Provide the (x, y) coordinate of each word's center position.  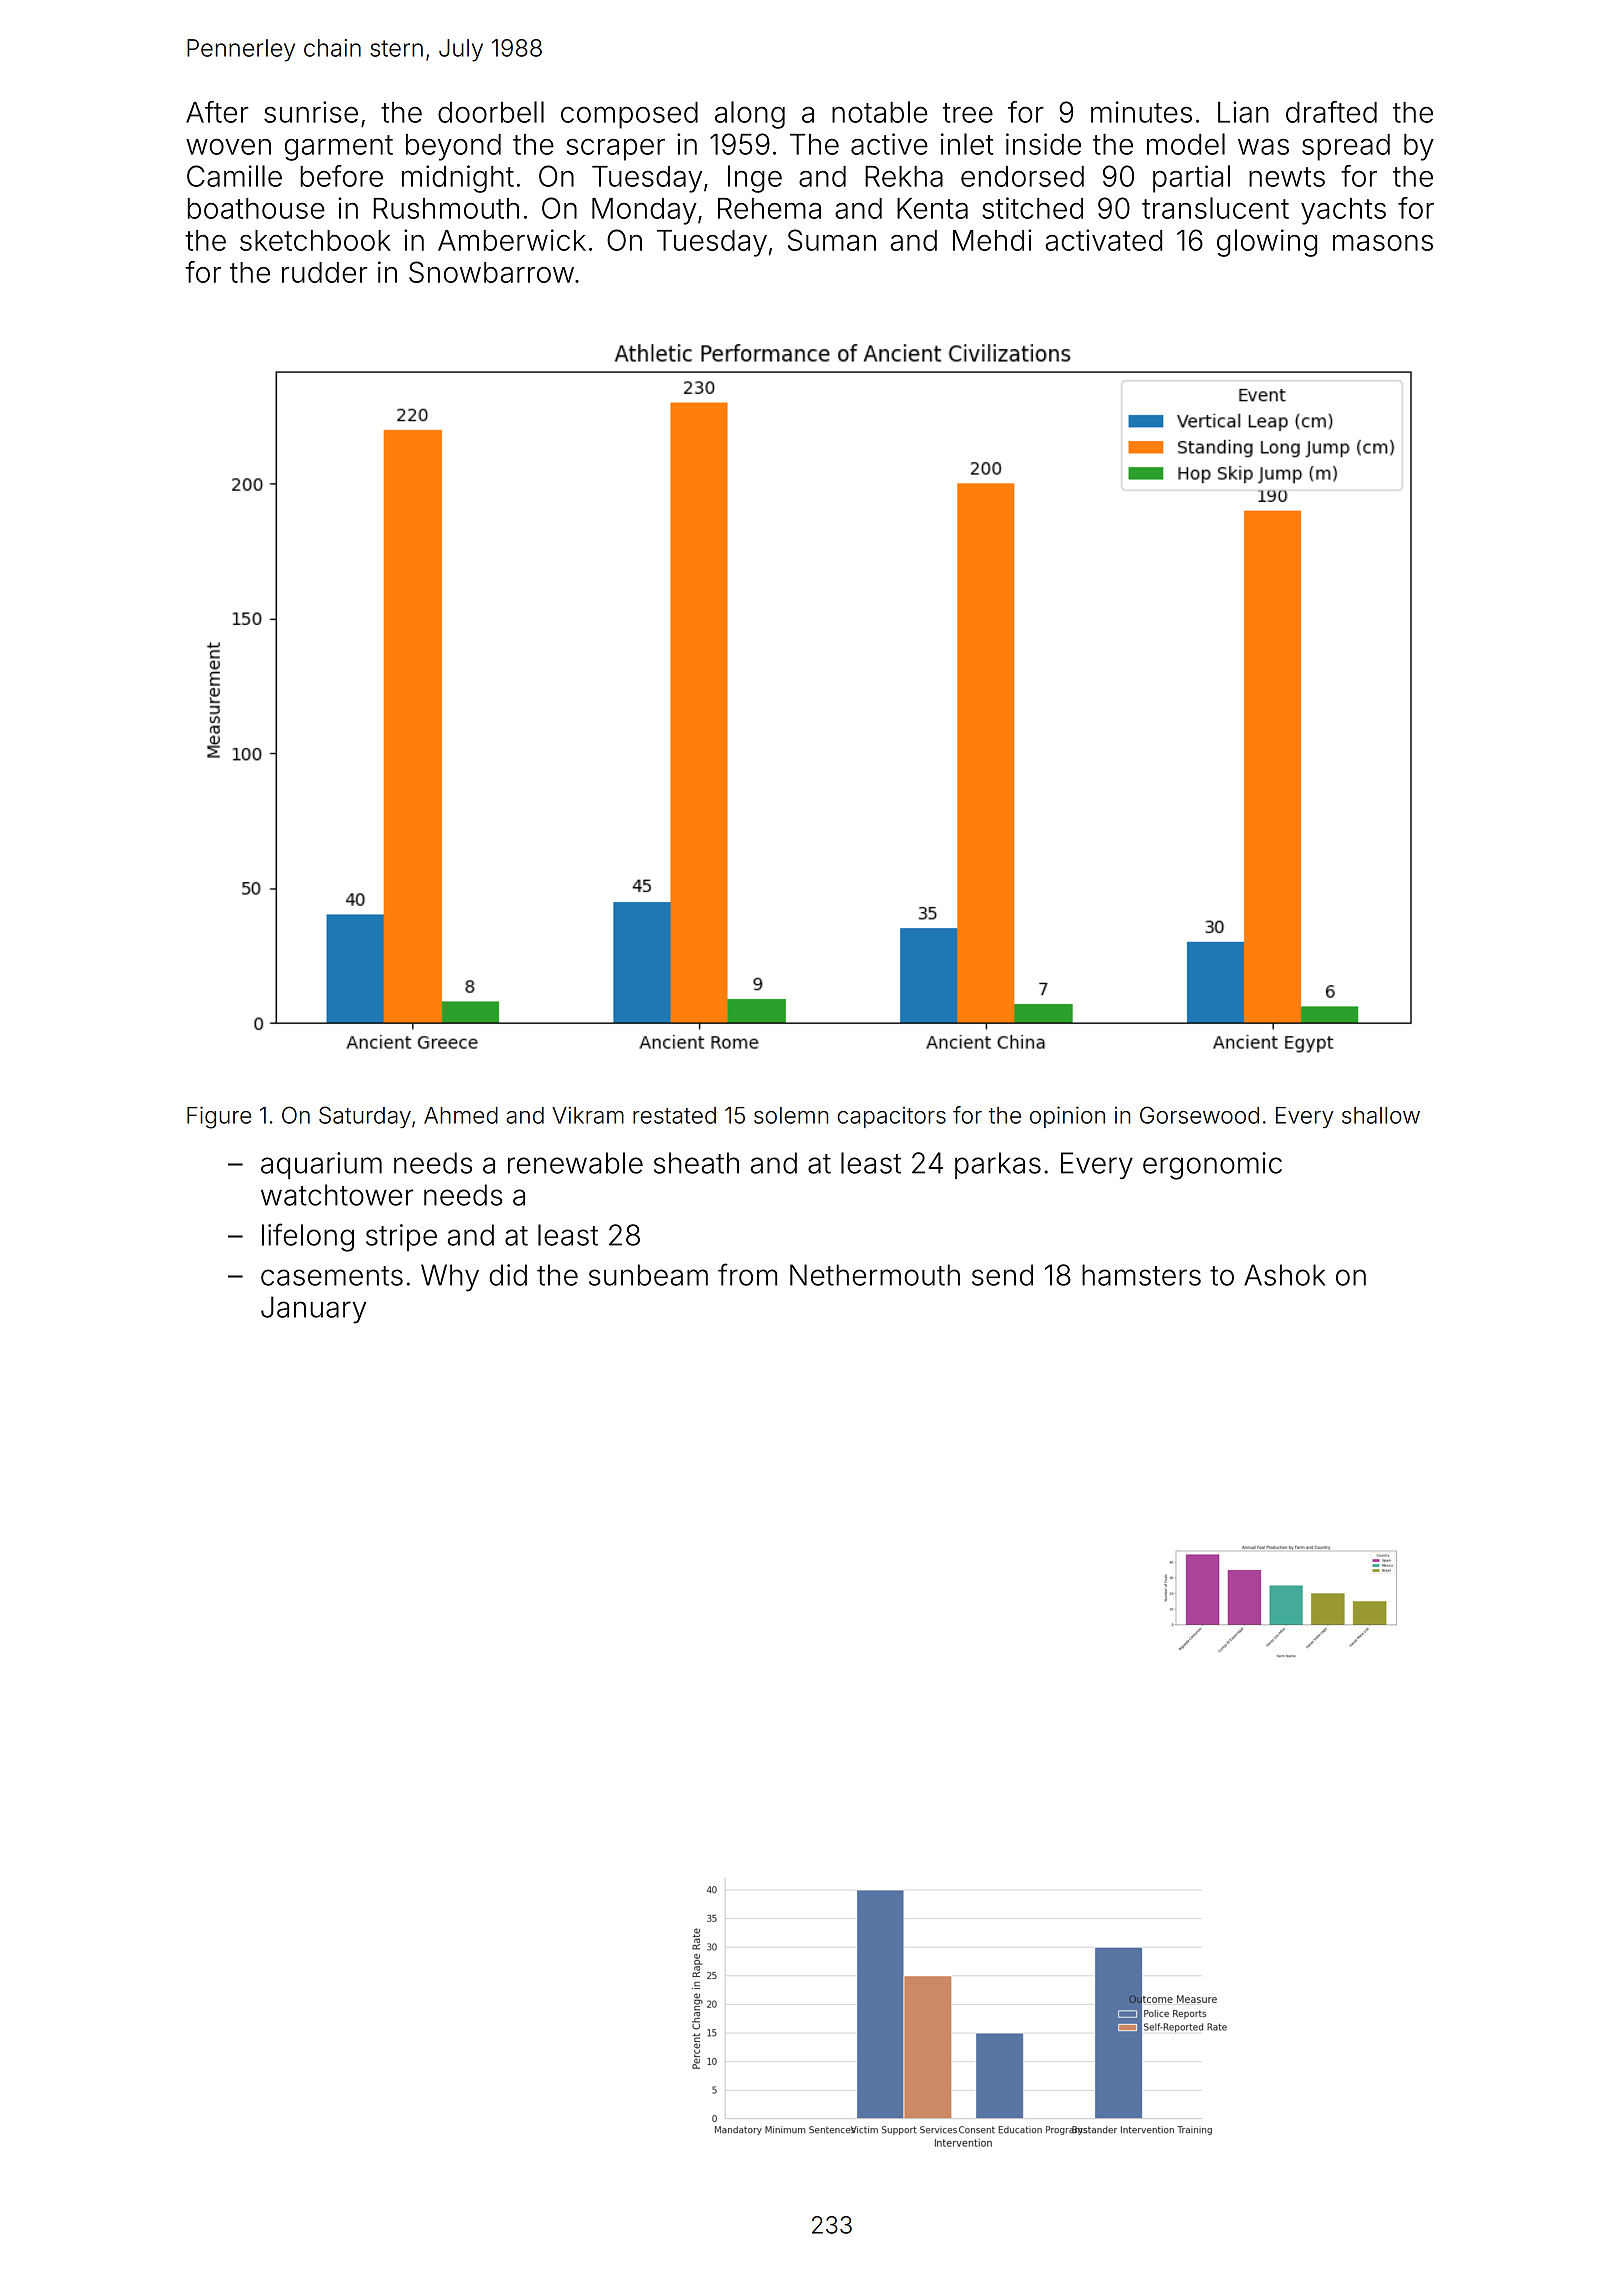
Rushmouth (446, 208)
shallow (1381, 1115)
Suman (832, 240)
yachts (1343, 211)
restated (674, 1115)
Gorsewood (1199, 1115)
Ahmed (461, 1115)
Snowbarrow (491, 272)
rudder (324, 272)
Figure (219, 1117)
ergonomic (1212, 1166)
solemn (791, 1115)
